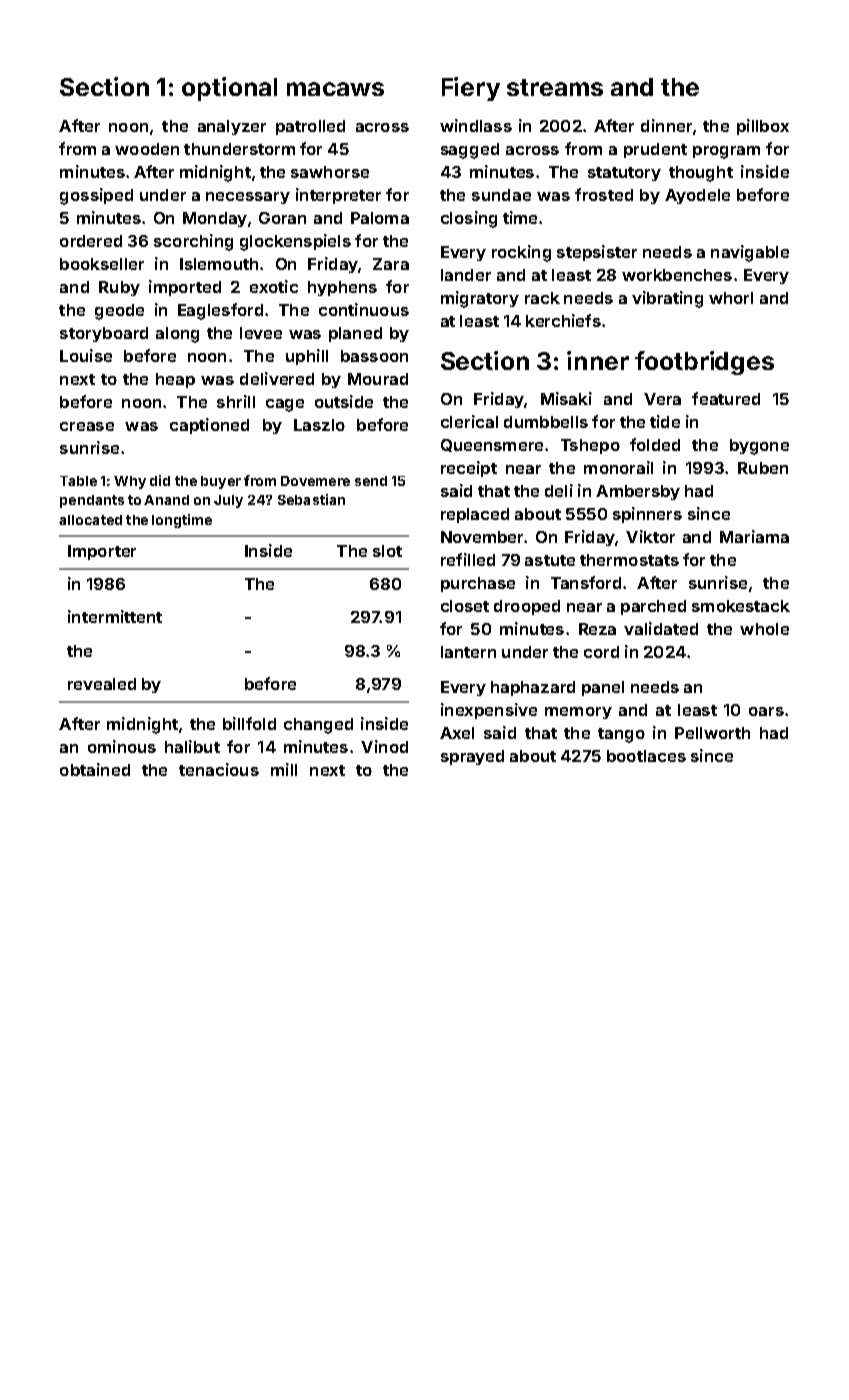 This image has height=1400, width=849. I want to click on optional, so click(229, 89).
